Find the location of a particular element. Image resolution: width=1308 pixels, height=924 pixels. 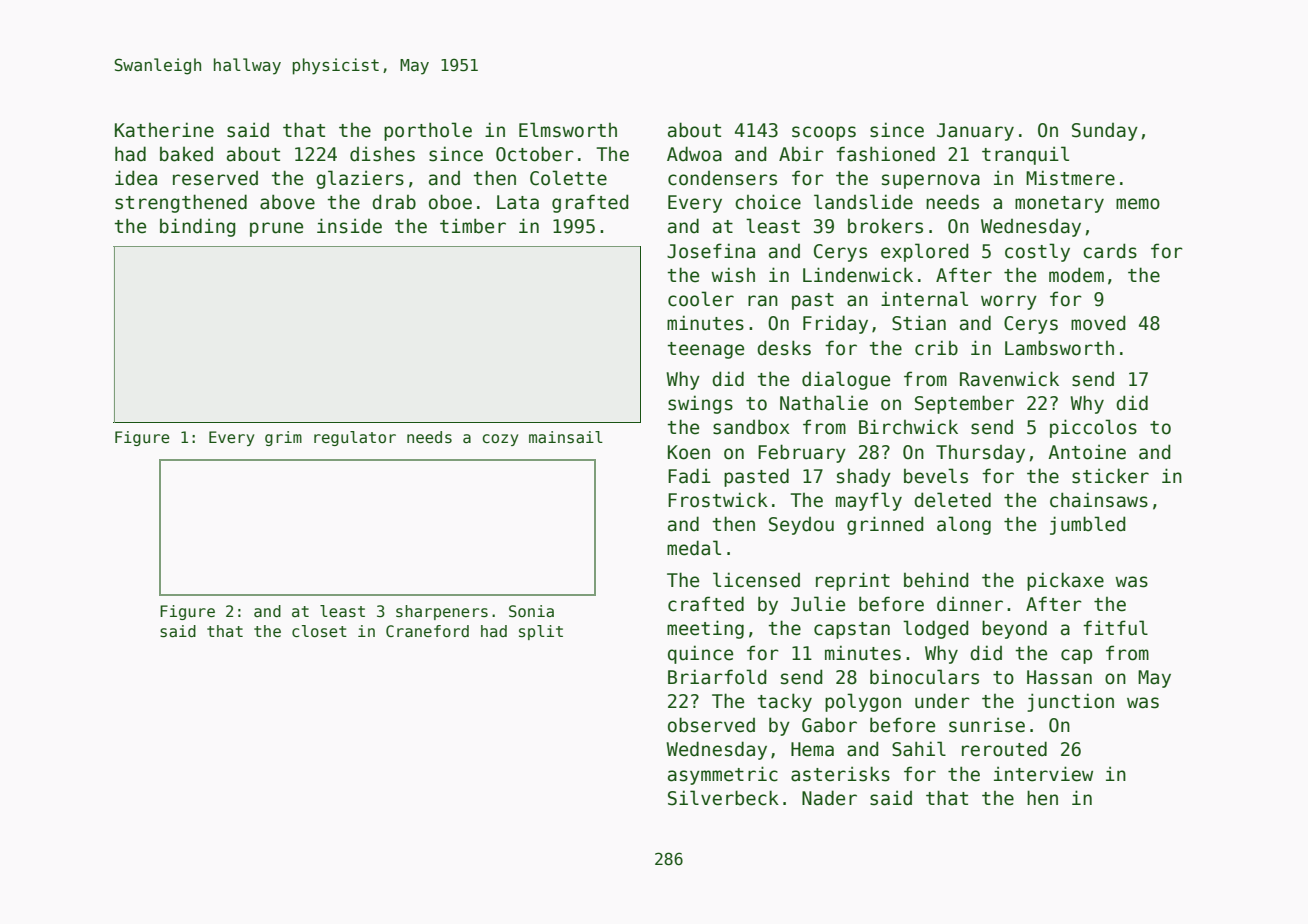

cards is located at coordinates (1110, 251).
